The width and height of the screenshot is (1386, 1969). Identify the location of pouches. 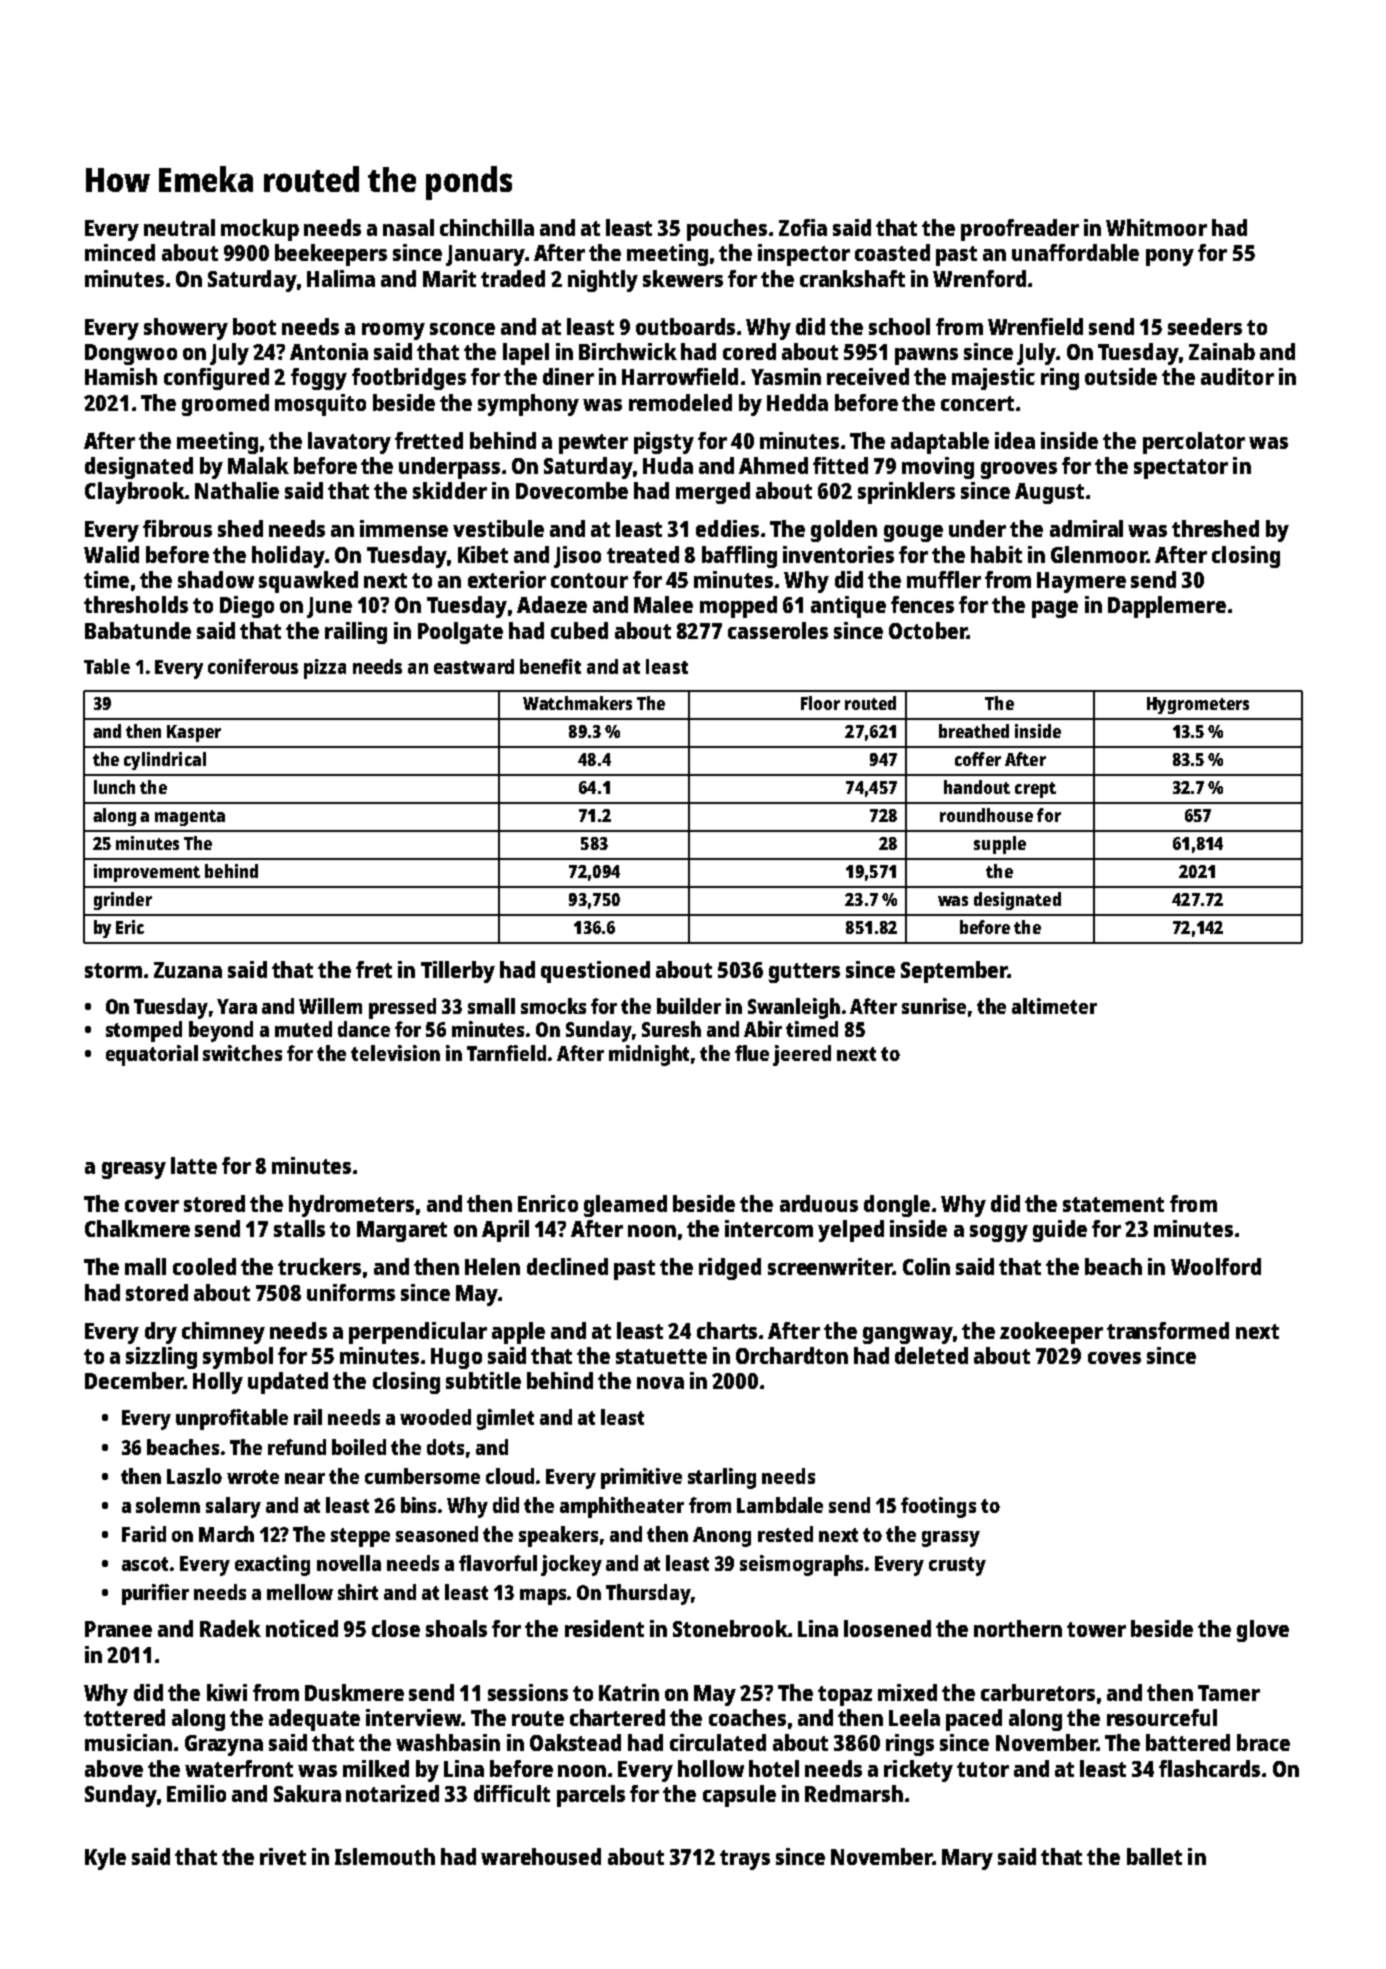
(727, 230).
